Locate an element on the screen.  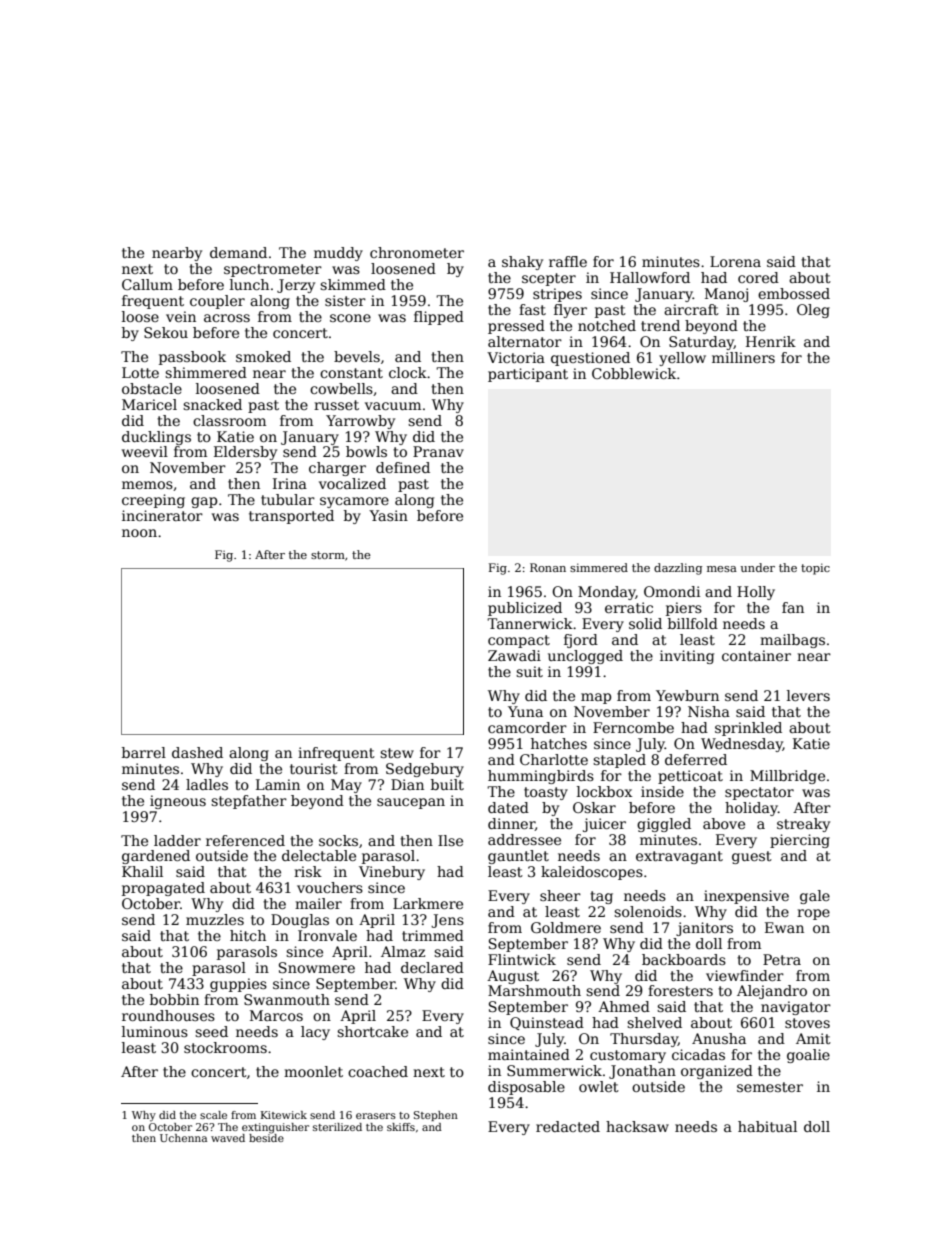
stockrooms is located at coordinates (225, 1047).
